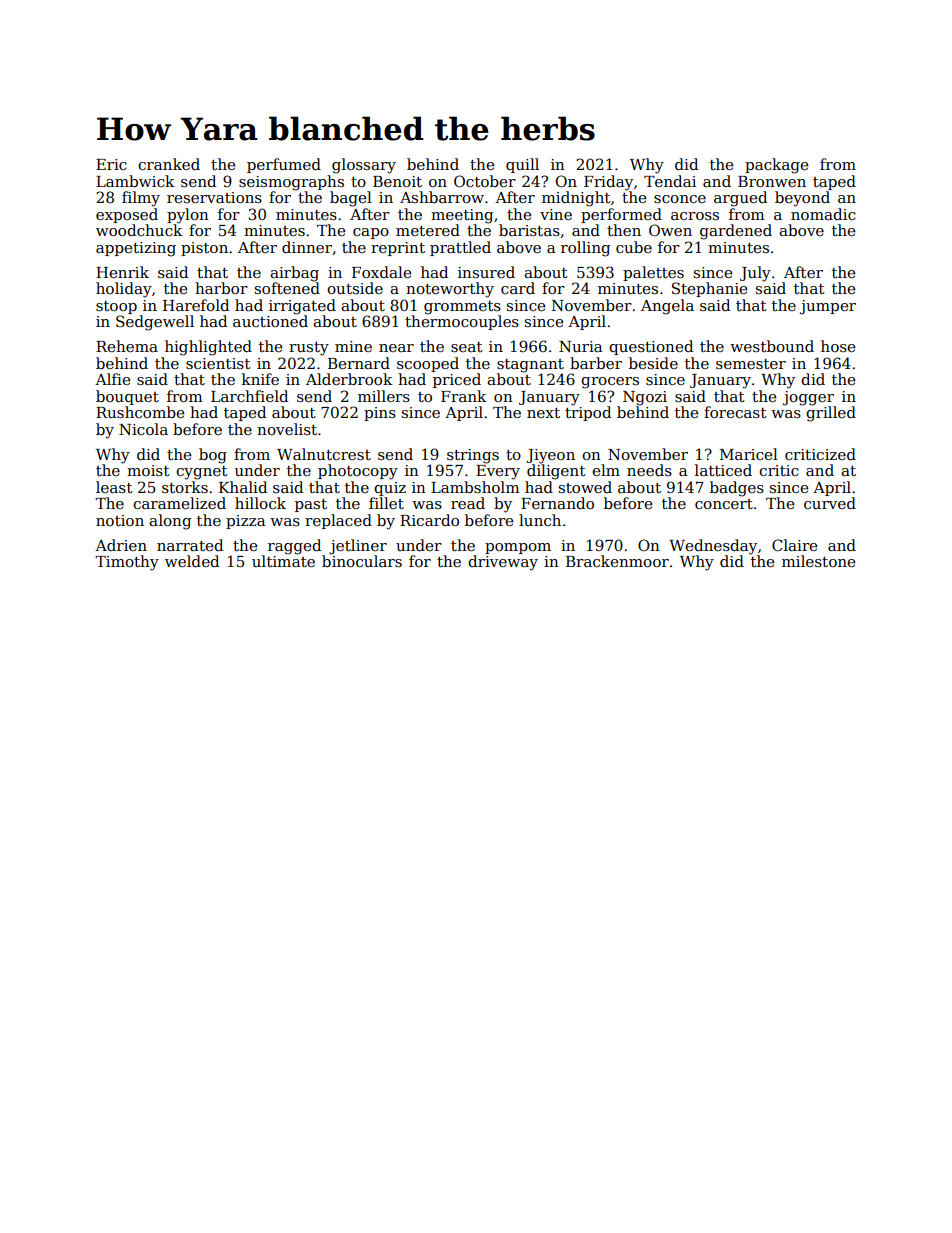  What do you see at coordinates (135, 181) in the document?
I see `Lambwick` at bounding box center [135, 181].
